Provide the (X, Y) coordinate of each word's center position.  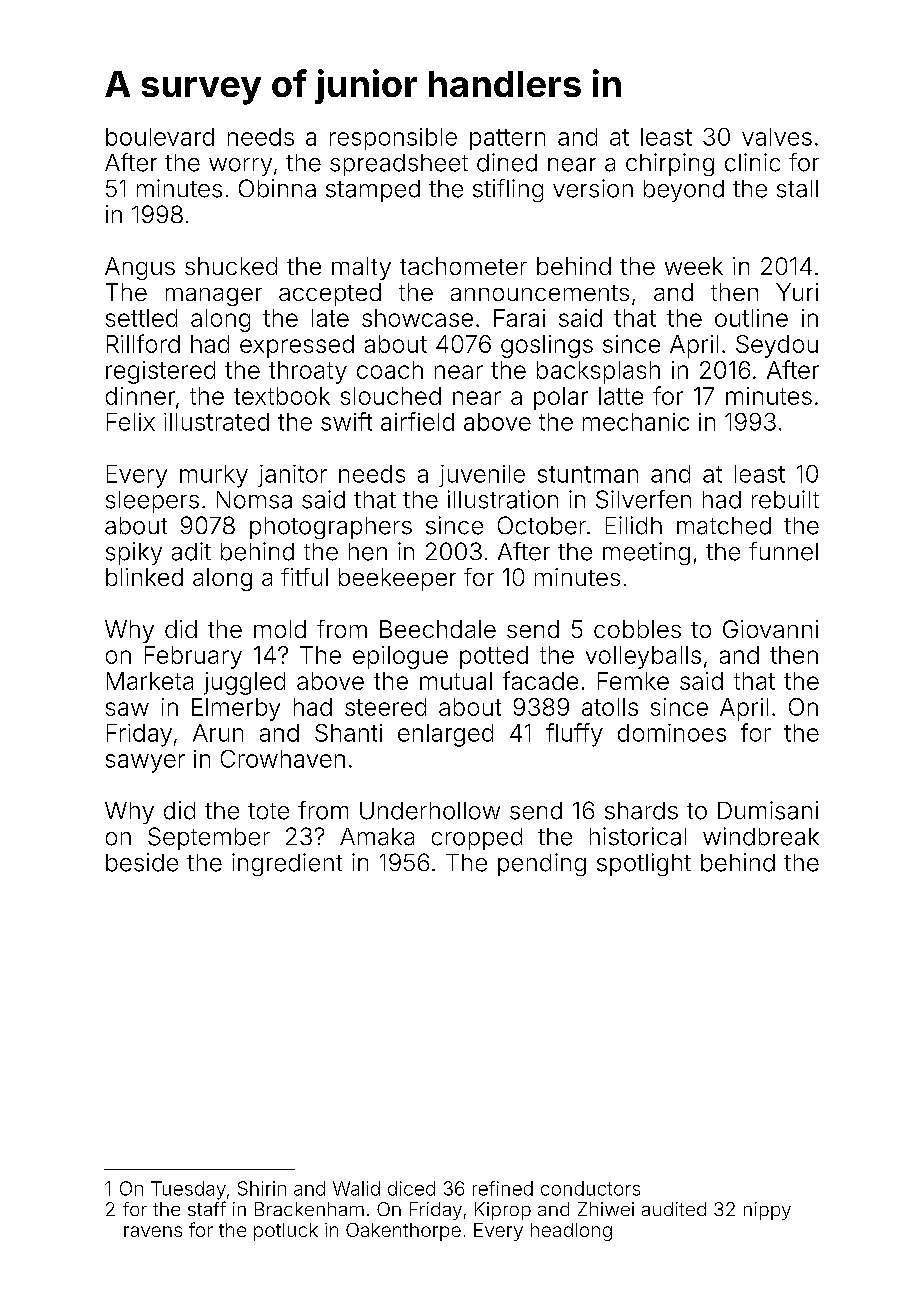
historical (638, 836)
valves (777, 137)
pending (542, 864)
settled (141, 318)
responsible (393, 139)
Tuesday (188, 1190)
